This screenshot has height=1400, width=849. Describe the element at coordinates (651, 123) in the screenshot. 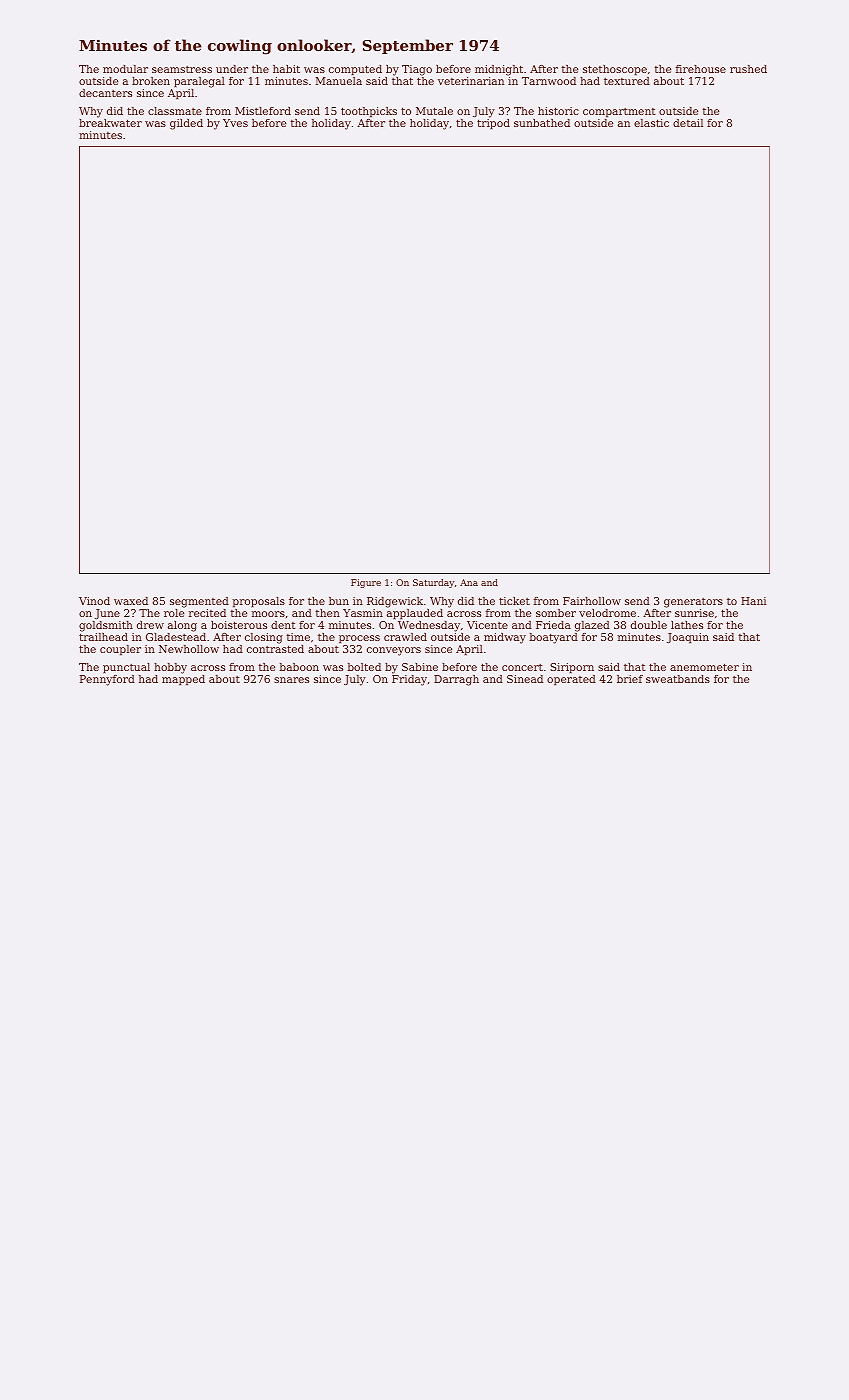

I see `elastic` at that location.
